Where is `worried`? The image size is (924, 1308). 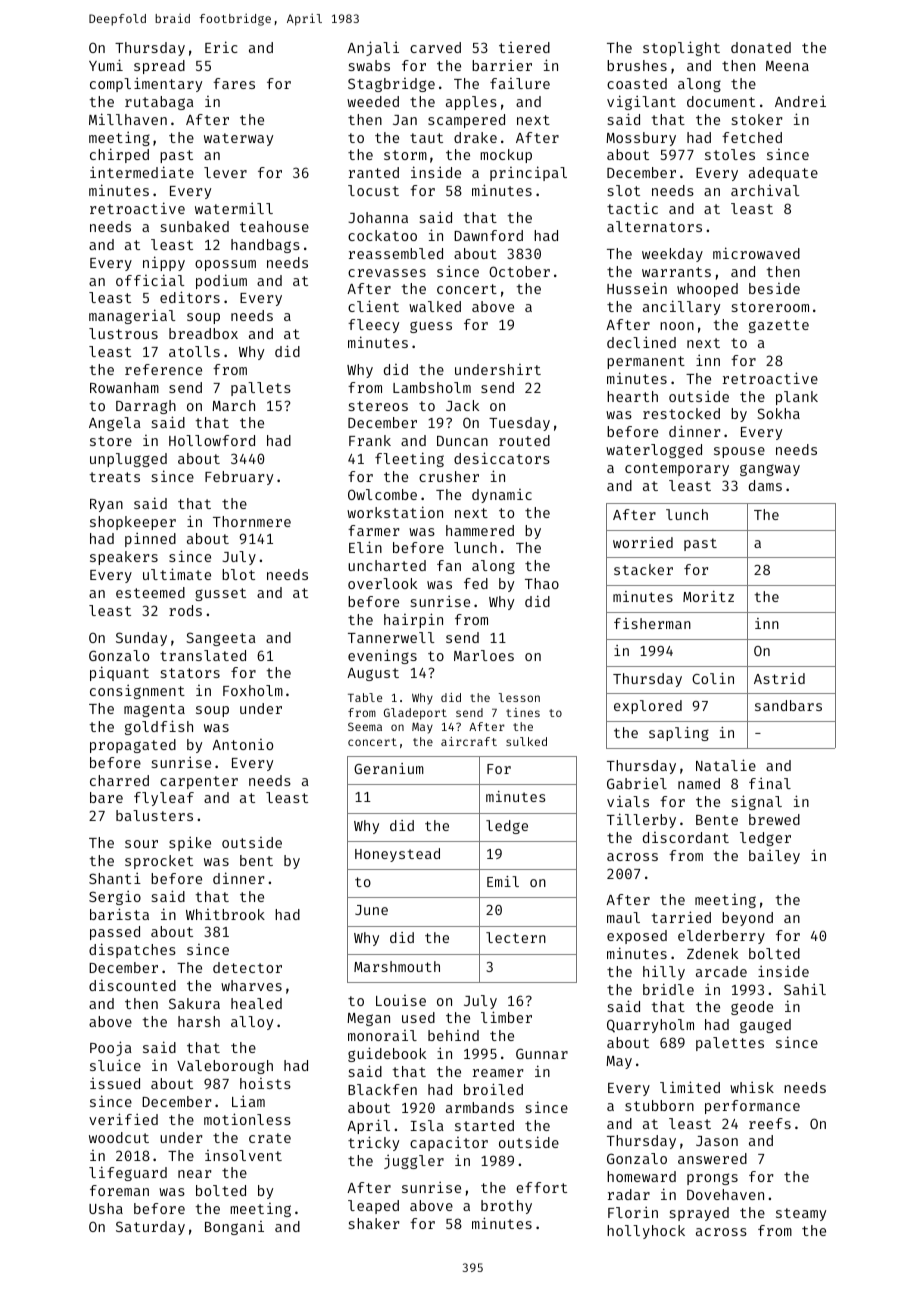
worried is located at coordinates (643, 542).
